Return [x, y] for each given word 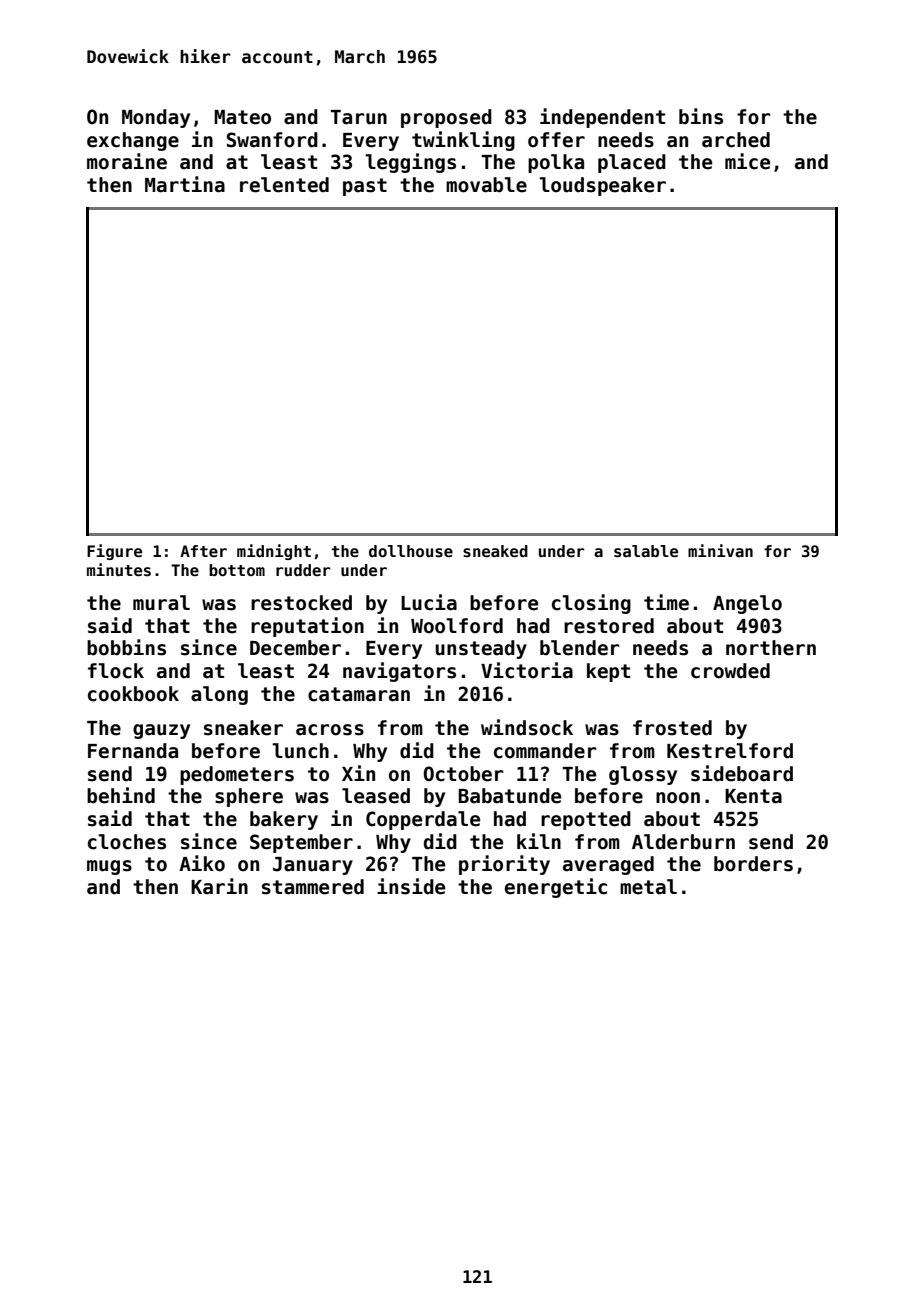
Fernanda [133, 751]
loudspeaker [602, 186]
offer [556, 140]
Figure [114, 552]
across [330, 730]
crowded [730, 671]
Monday [156, 118]
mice [747, 161]
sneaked [495, 551]
